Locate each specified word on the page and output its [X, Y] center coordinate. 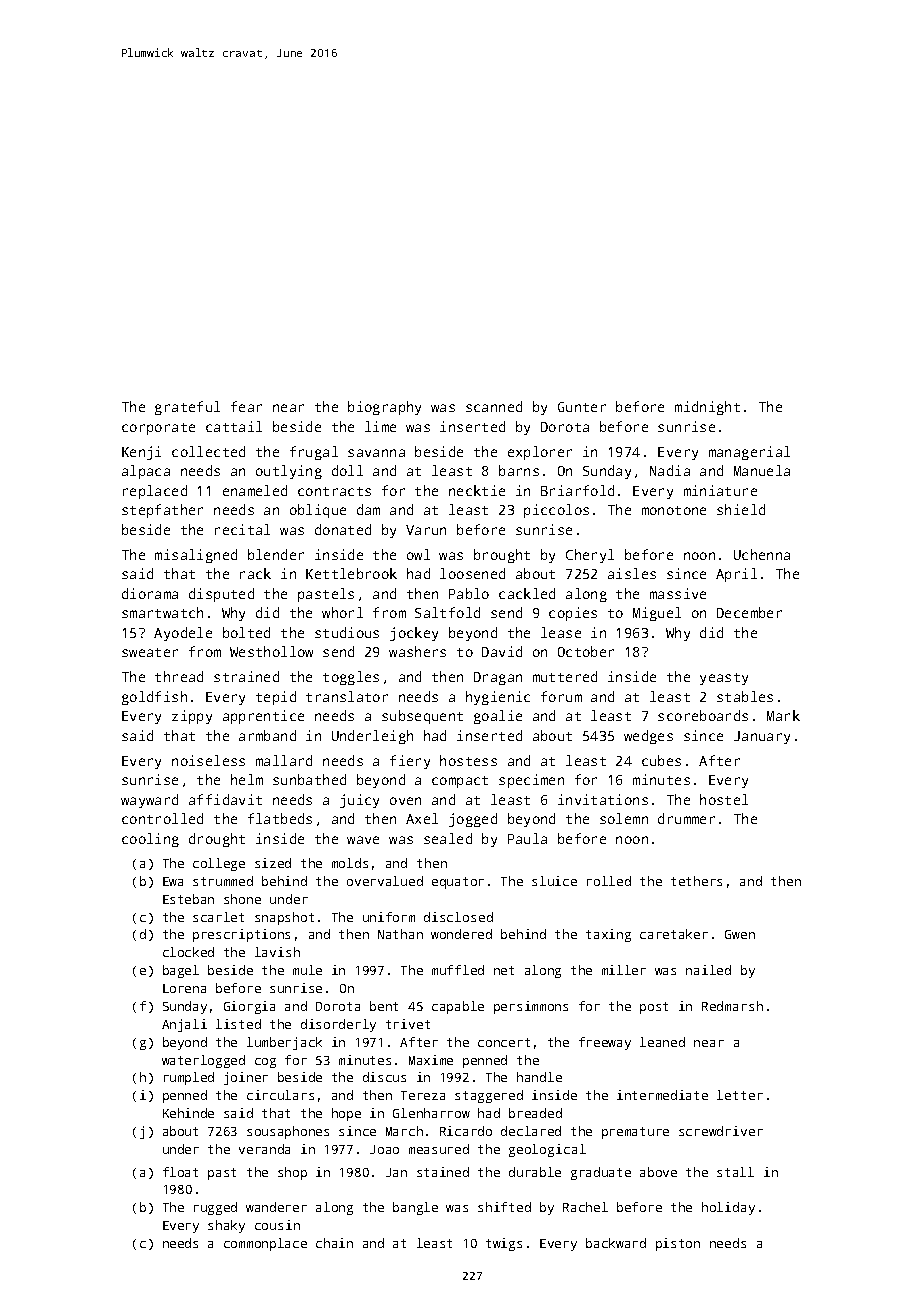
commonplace [265, 1244]
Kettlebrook [351, 573]
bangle [415, 1208]
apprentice [263, 717]
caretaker [674, 934]
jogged [473, 820]
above [658, 1172]
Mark [783, 715]
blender [276, 554]
